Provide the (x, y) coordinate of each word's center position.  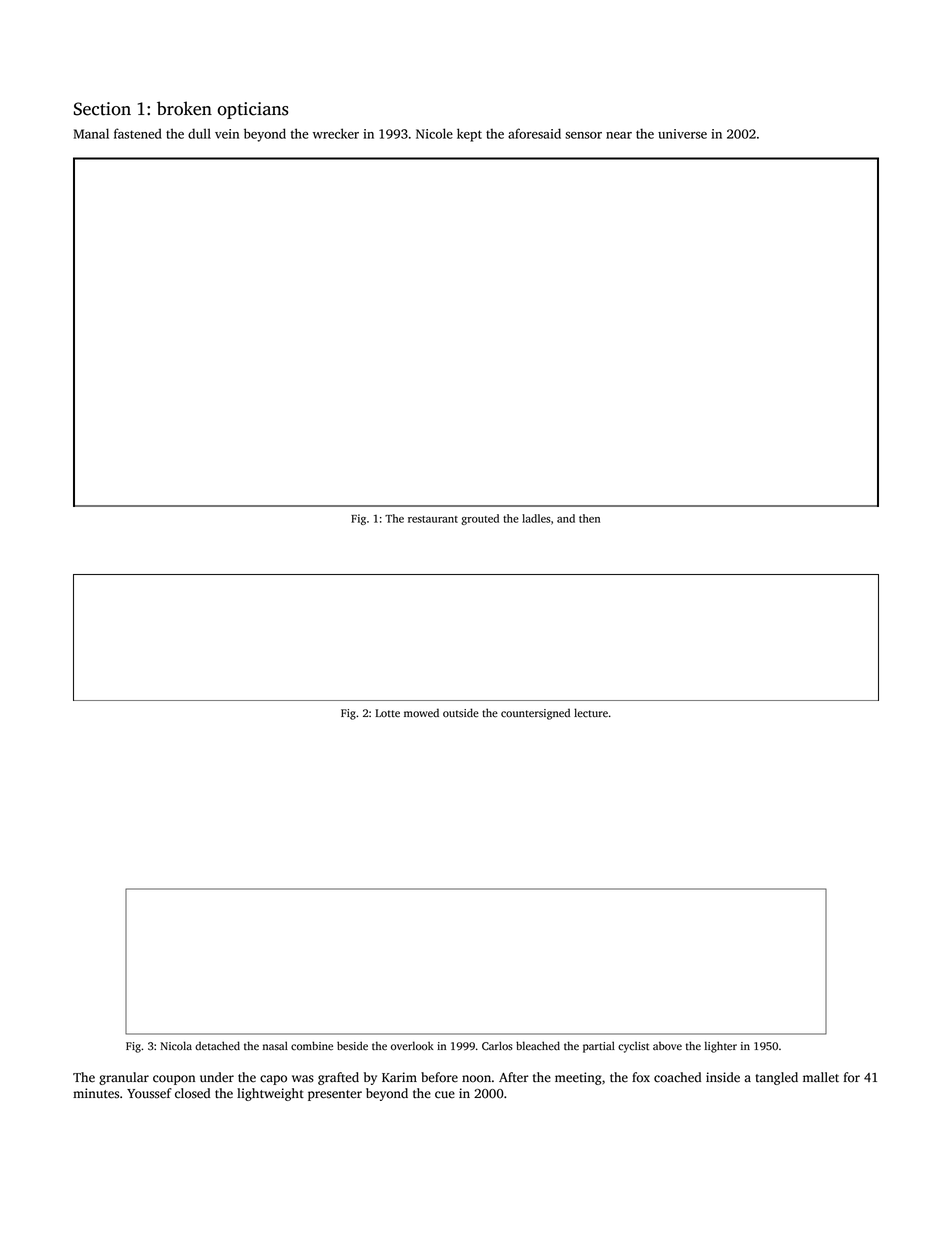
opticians (253, 110)
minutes (96, 1093)
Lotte (387, 713)
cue (445, 1095)
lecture (591, 713)
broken (184, 108)
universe (682, 134)
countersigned (535, 714)
